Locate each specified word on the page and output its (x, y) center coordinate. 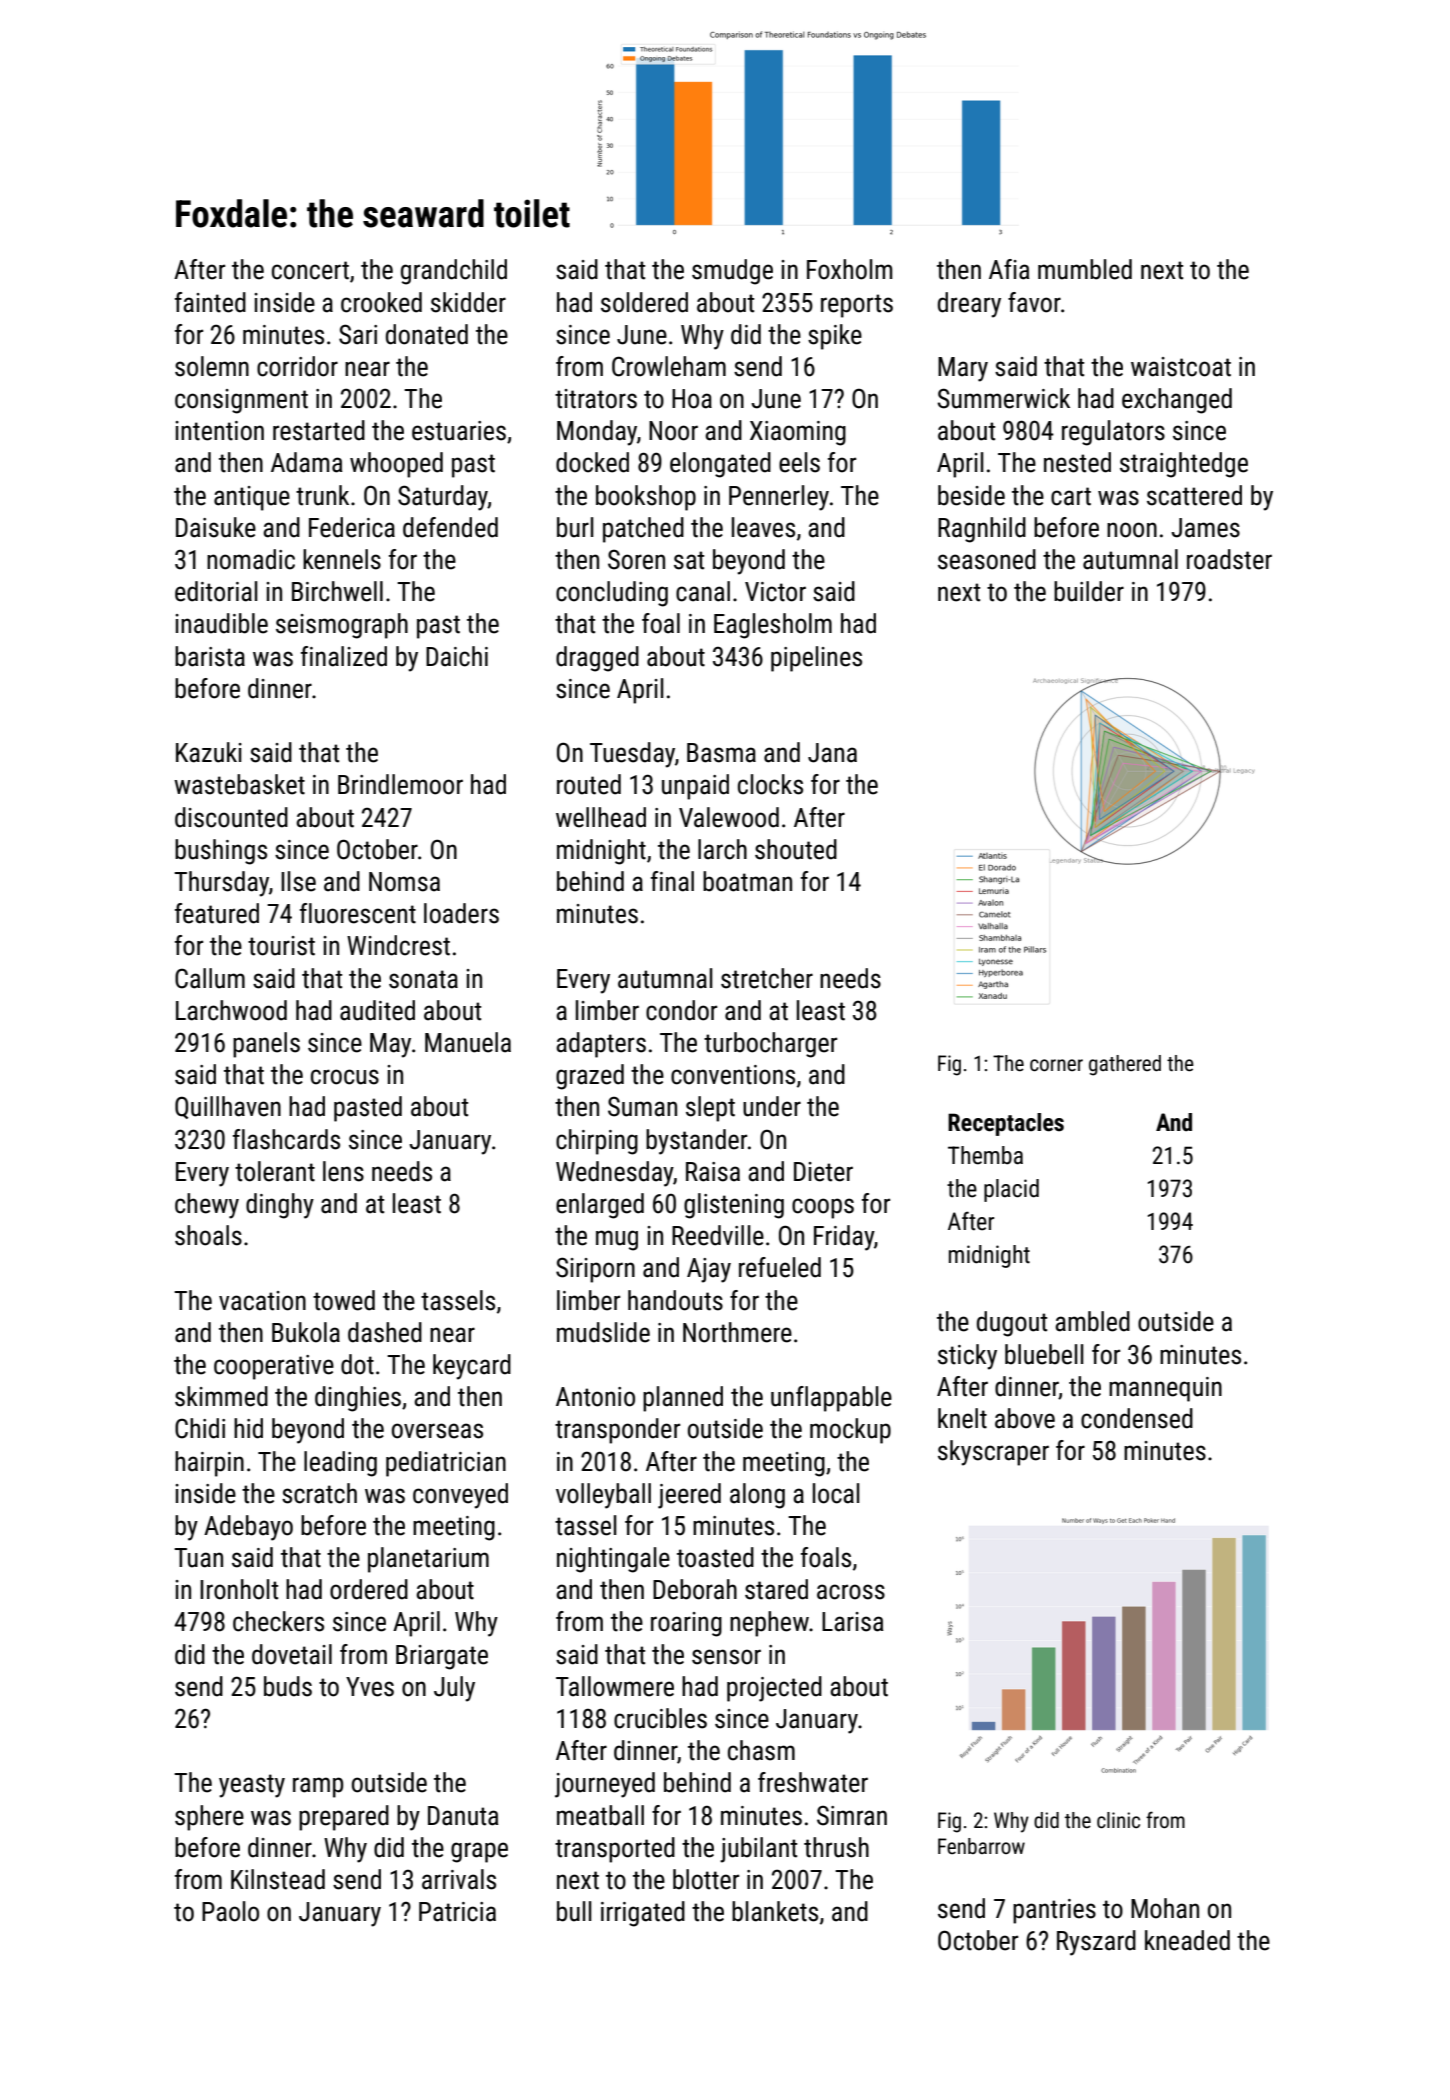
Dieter (823, 1172)
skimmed (221, 1396)
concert (310, 270)
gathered (1125, 1065)
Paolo (230, 1911)
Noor (673, 431)
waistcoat (1181, 367)
